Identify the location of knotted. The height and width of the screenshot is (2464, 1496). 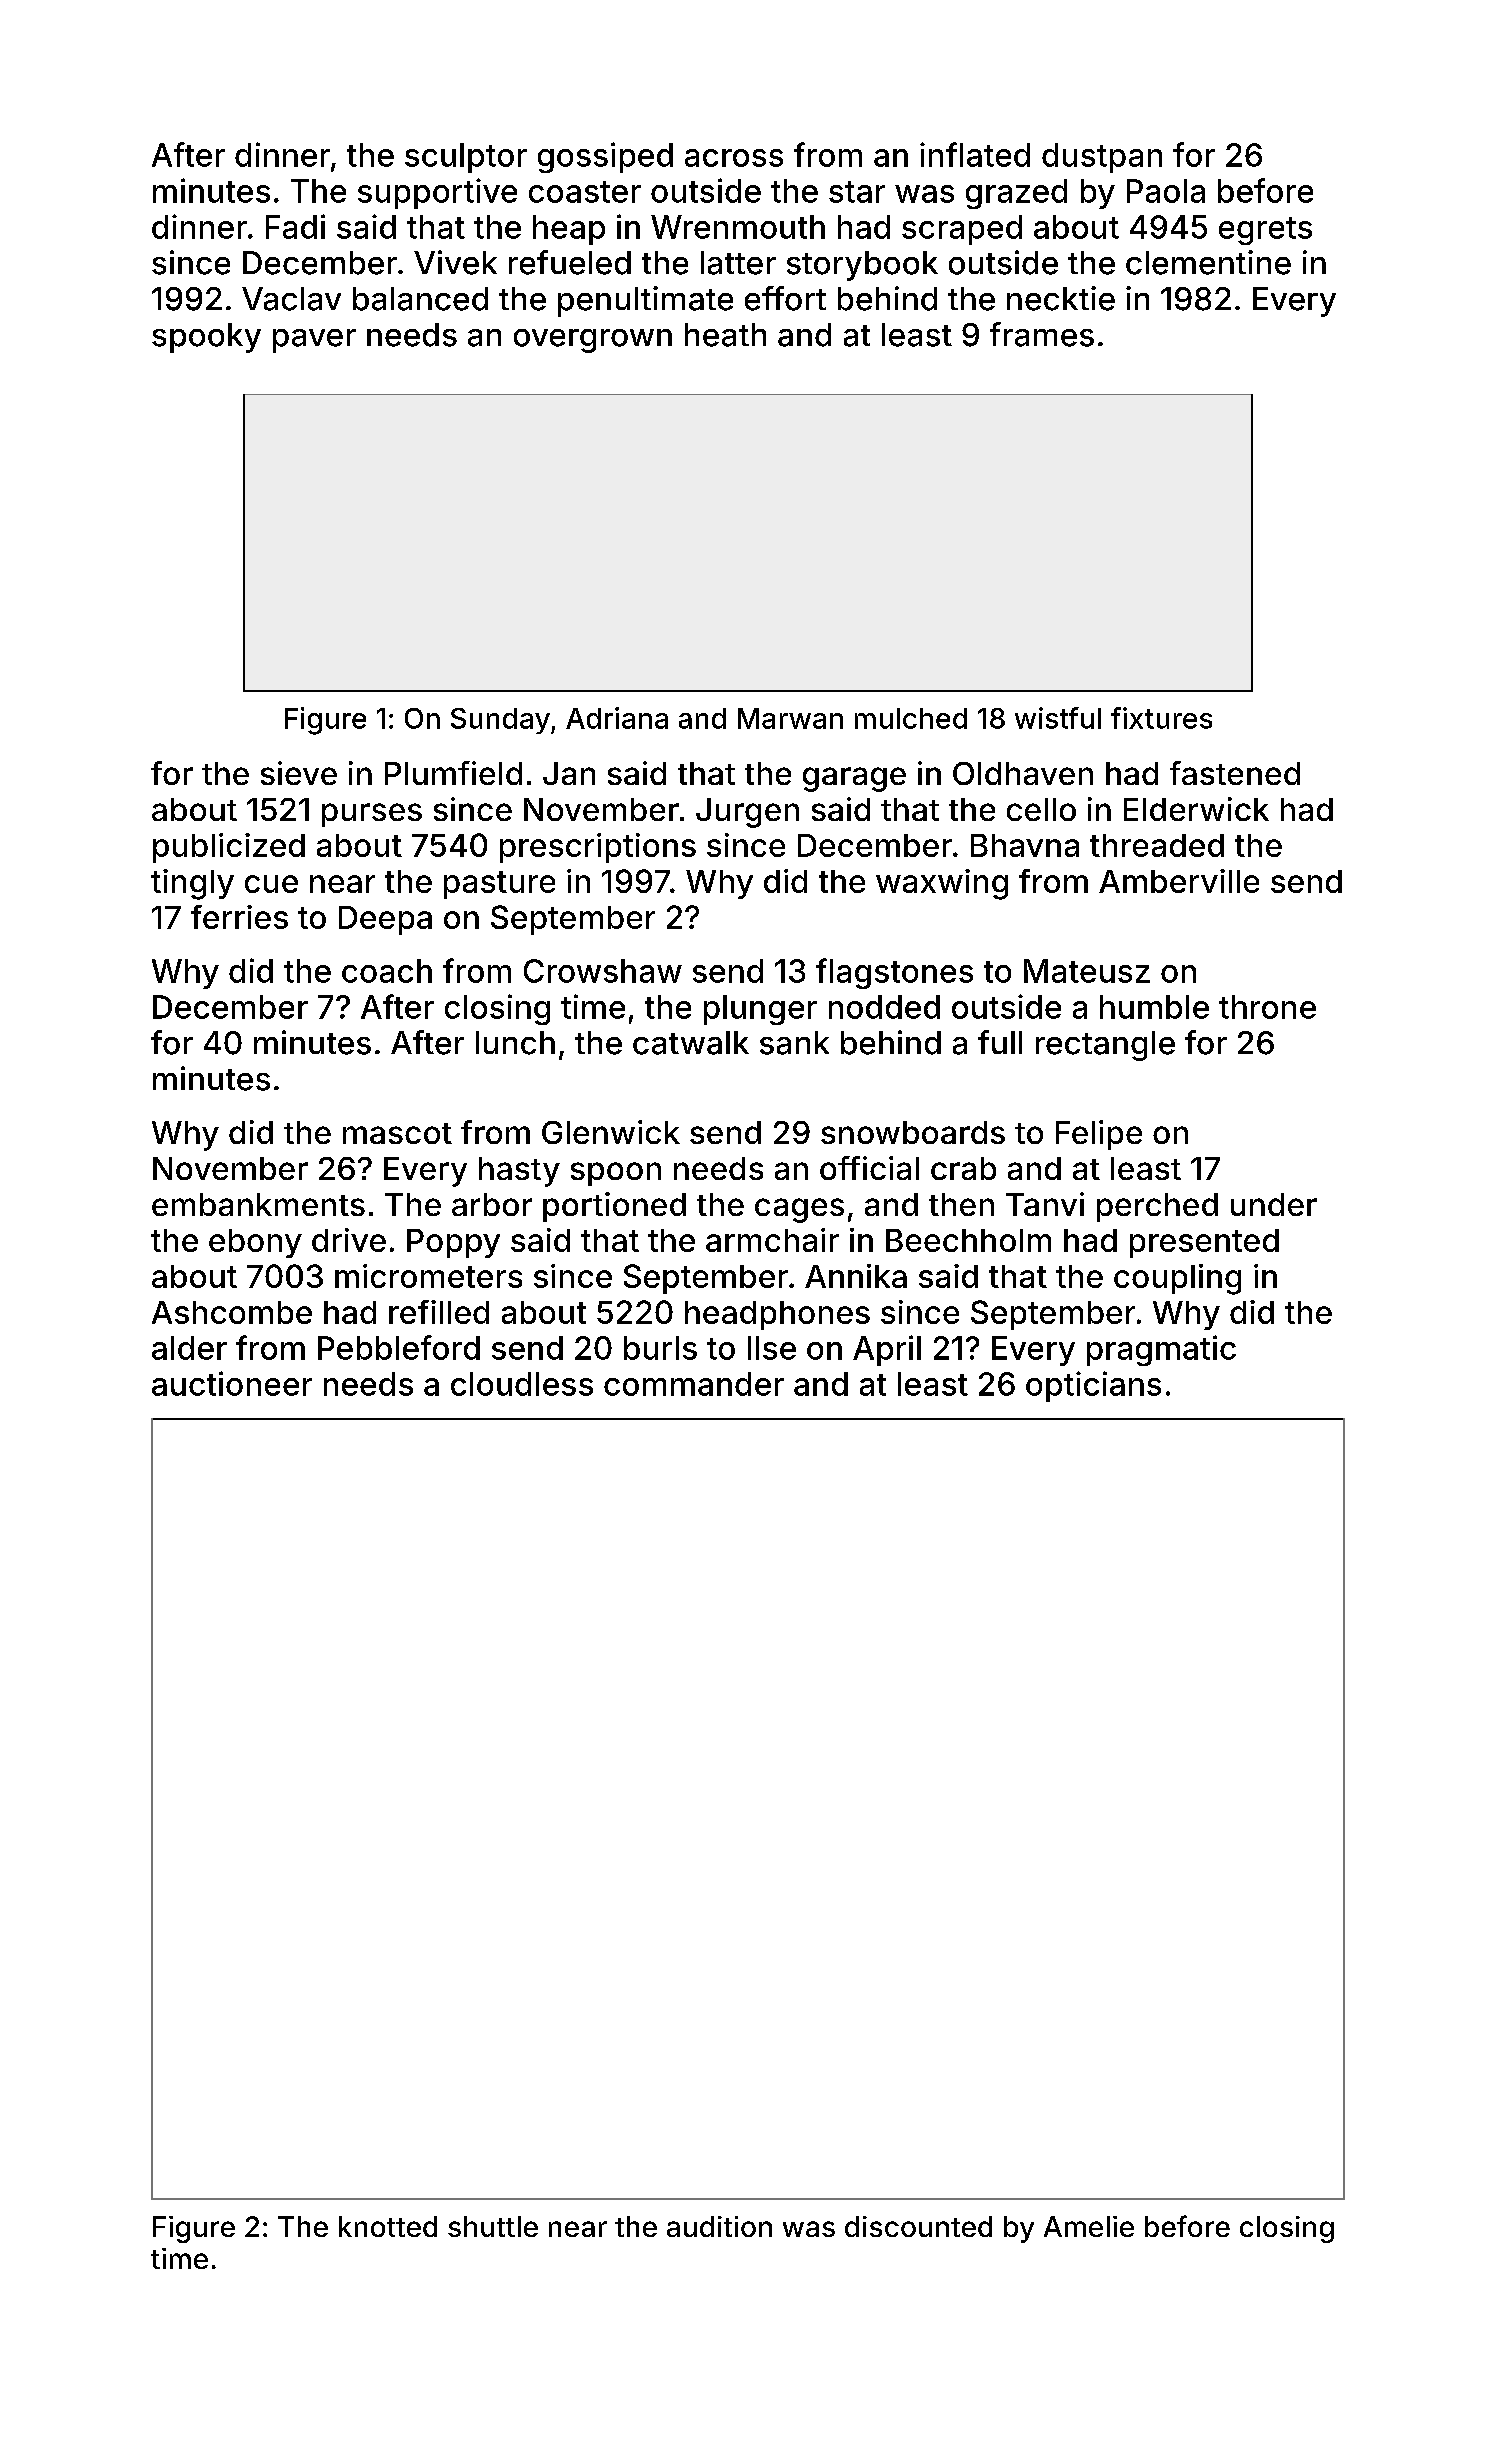
(388, 2226).
